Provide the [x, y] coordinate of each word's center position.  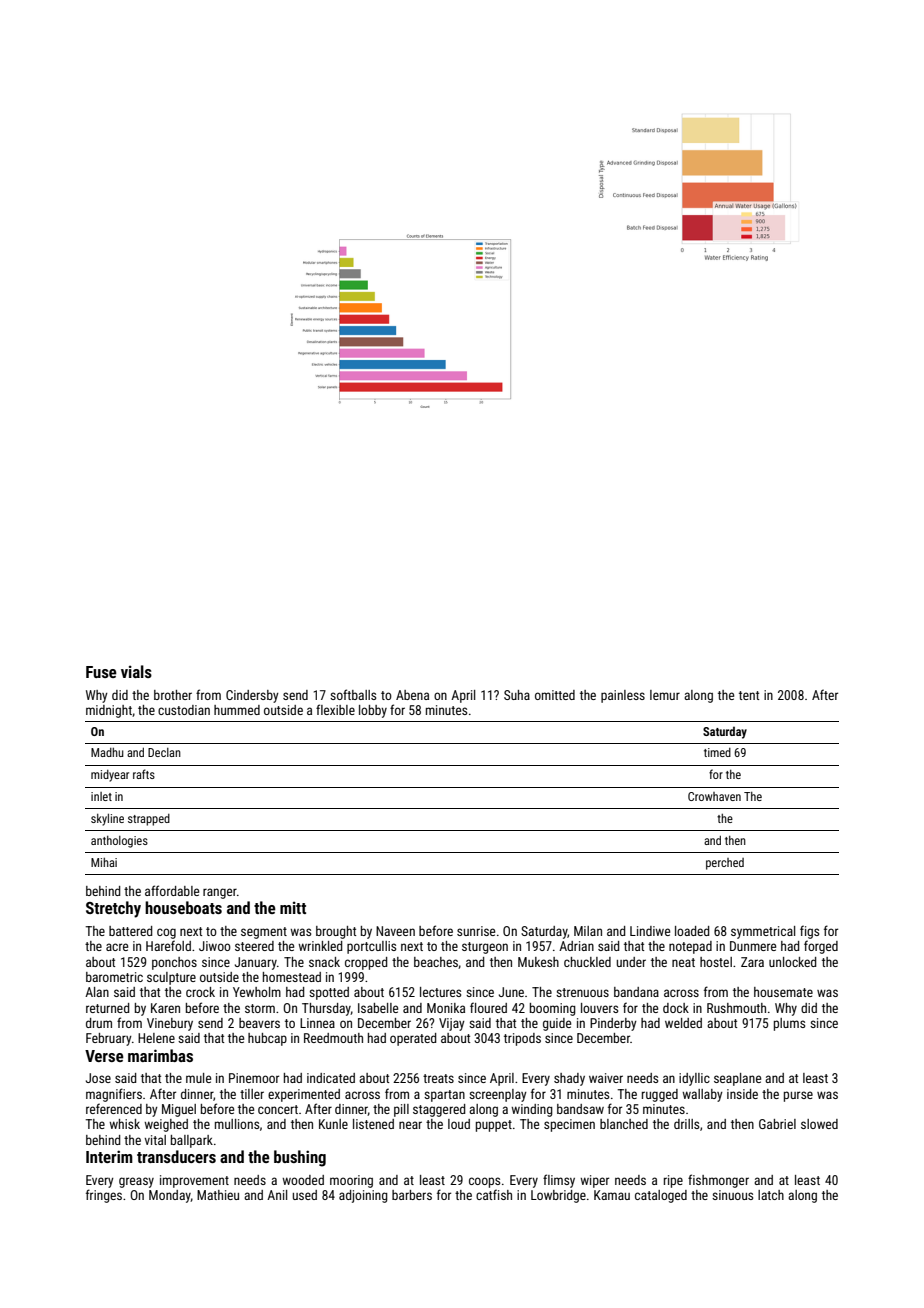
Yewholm [257, 992]
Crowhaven [714, 796]
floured [488, 1007]
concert [278, 1109]
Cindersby [252, 696]
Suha [517, 695]
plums [789, 1024]
